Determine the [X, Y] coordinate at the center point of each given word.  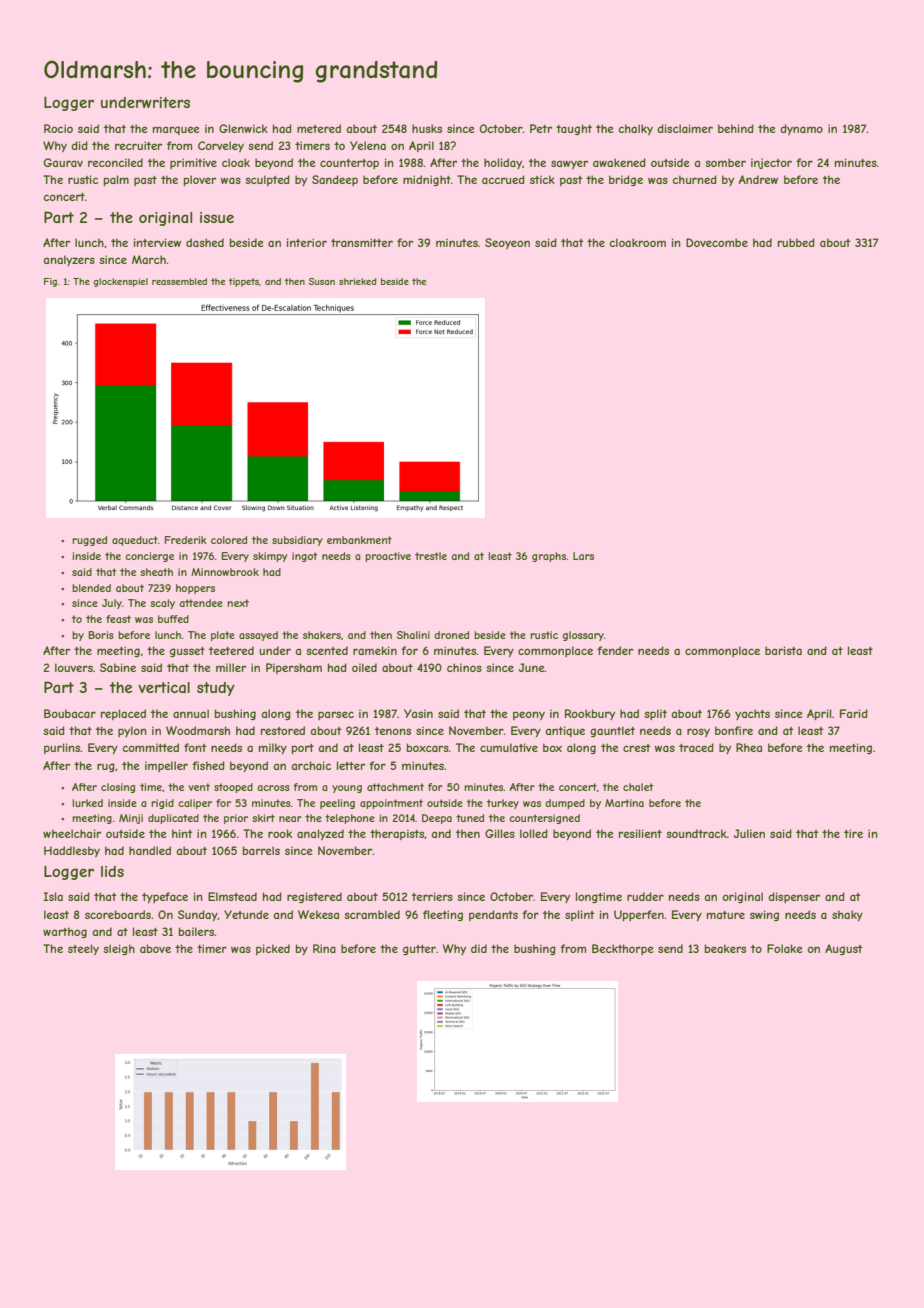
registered [314, 897]
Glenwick [243, 128]
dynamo [801, 129]
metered [319, 128]
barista [783, 650]
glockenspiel [120, 282]
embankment [359, 540]
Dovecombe [717, 242]
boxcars [428, 747]
